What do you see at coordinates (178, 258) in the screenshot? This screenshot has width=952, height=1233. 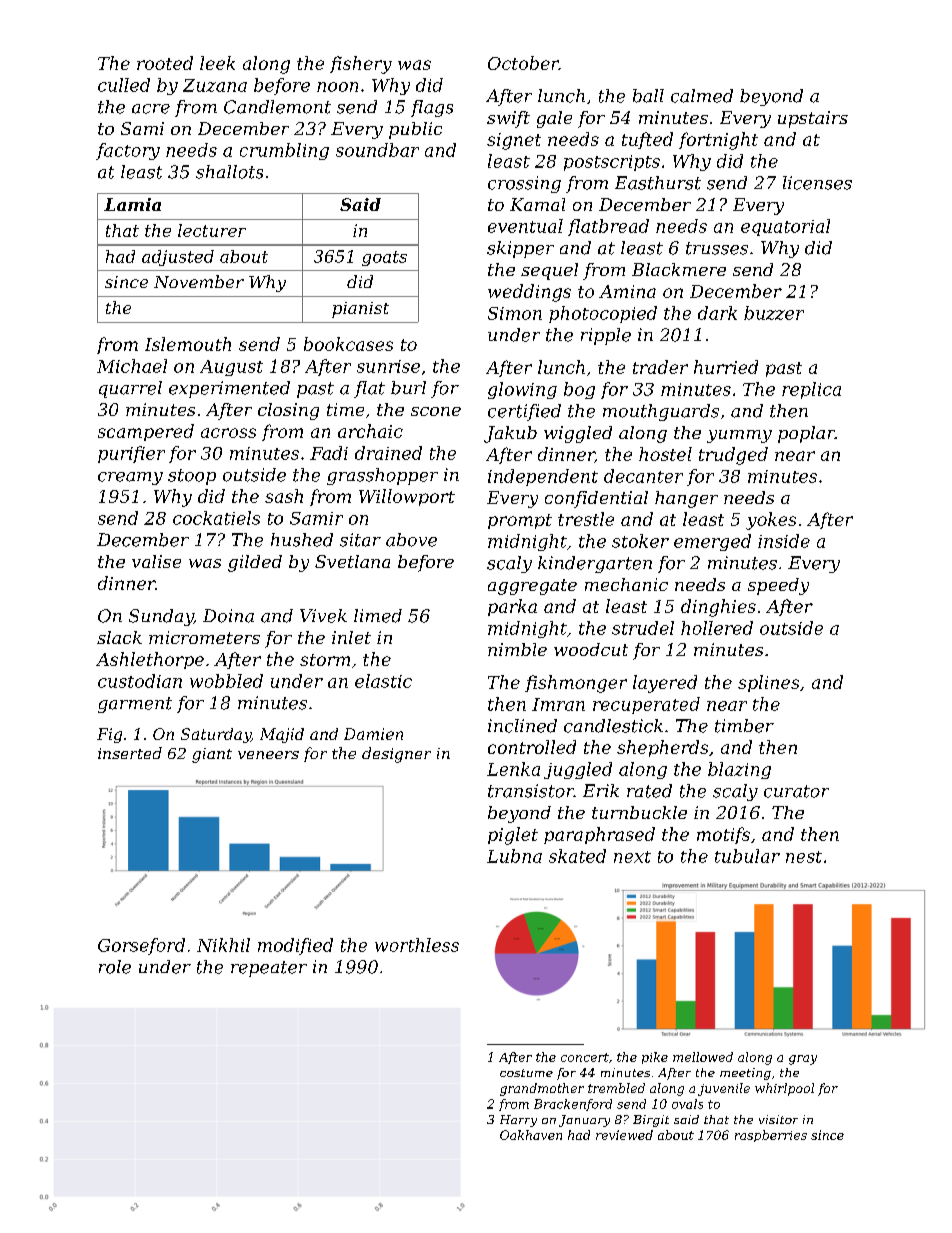 I see `adjusted` at bounding box center [178, 258].
